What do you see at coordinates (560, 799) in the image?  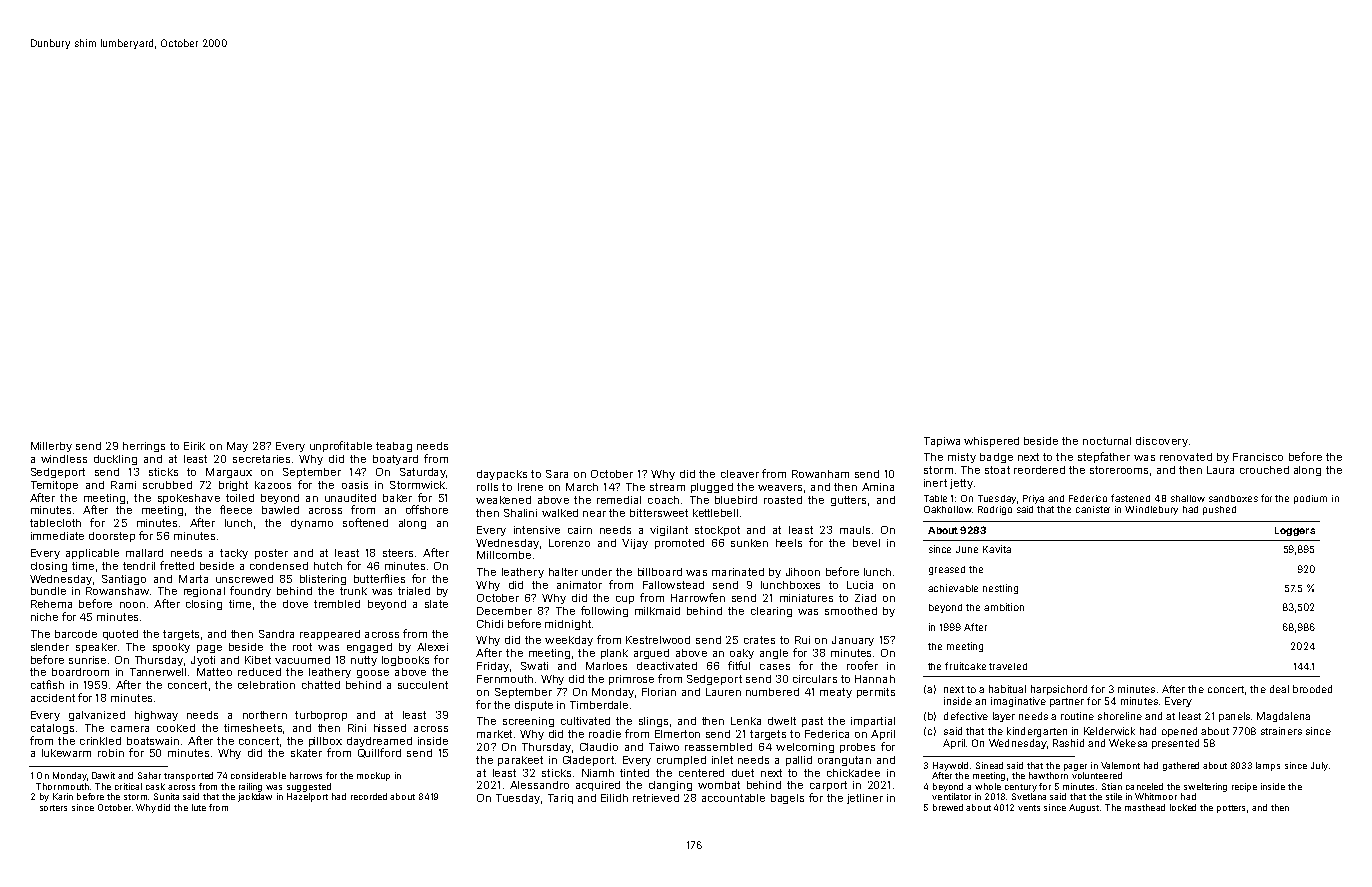 I see `Tariq` at bounding box center [560, 799].
